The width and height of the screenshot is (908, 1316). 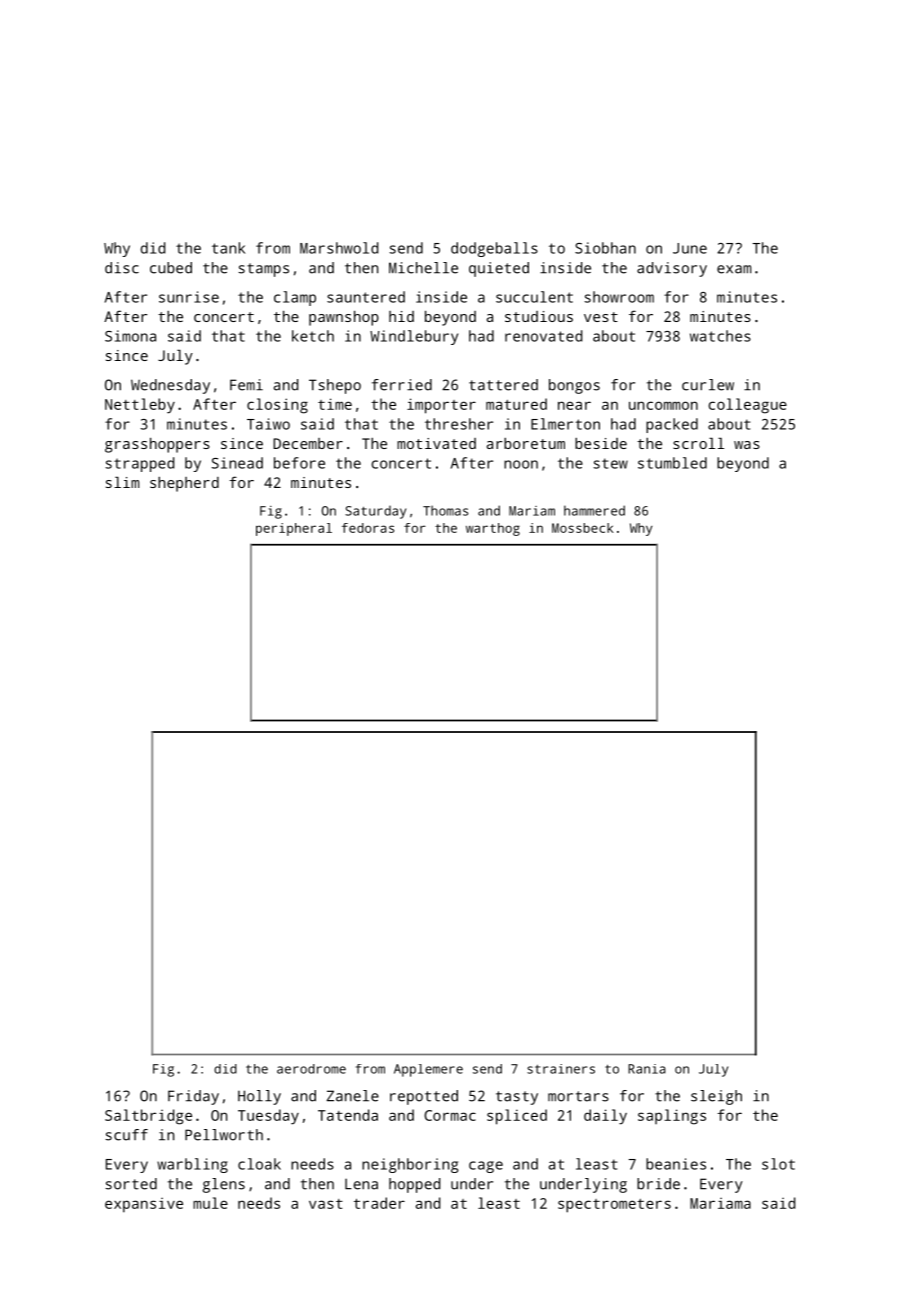 What do you see at coordinates (748, 406) in the screenshot?
I see `colleague` at bounding box center [748, 406].
